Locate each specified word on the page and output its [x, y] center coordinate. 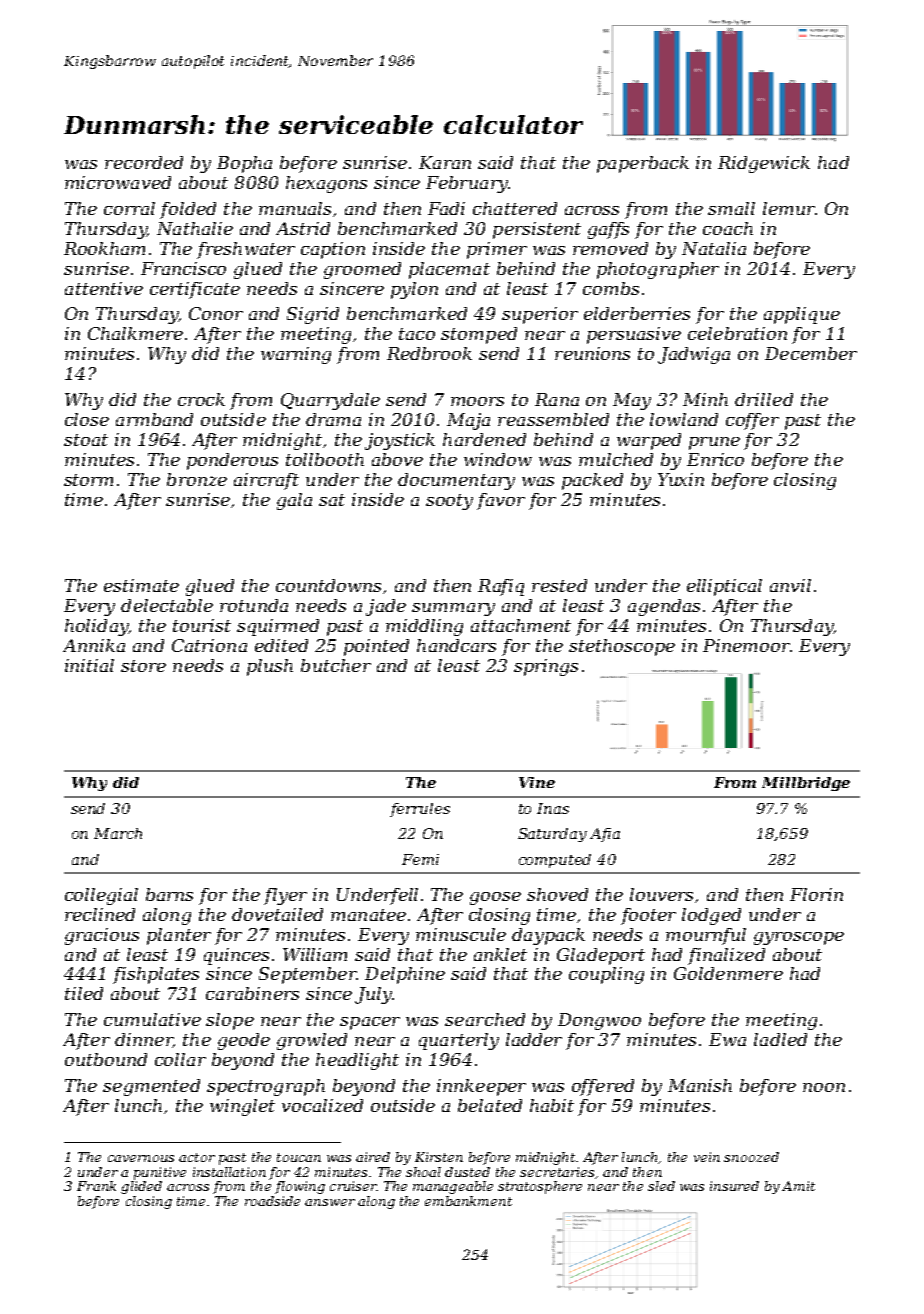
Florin [816, 894]
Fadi [446, 208]
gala [294, 501]
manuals [295, 208]
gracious [102, 936]
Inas [553, 808]
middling [424, 627]
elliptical [724, 587]
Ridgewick [764, 164]
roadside [272, 1201]
